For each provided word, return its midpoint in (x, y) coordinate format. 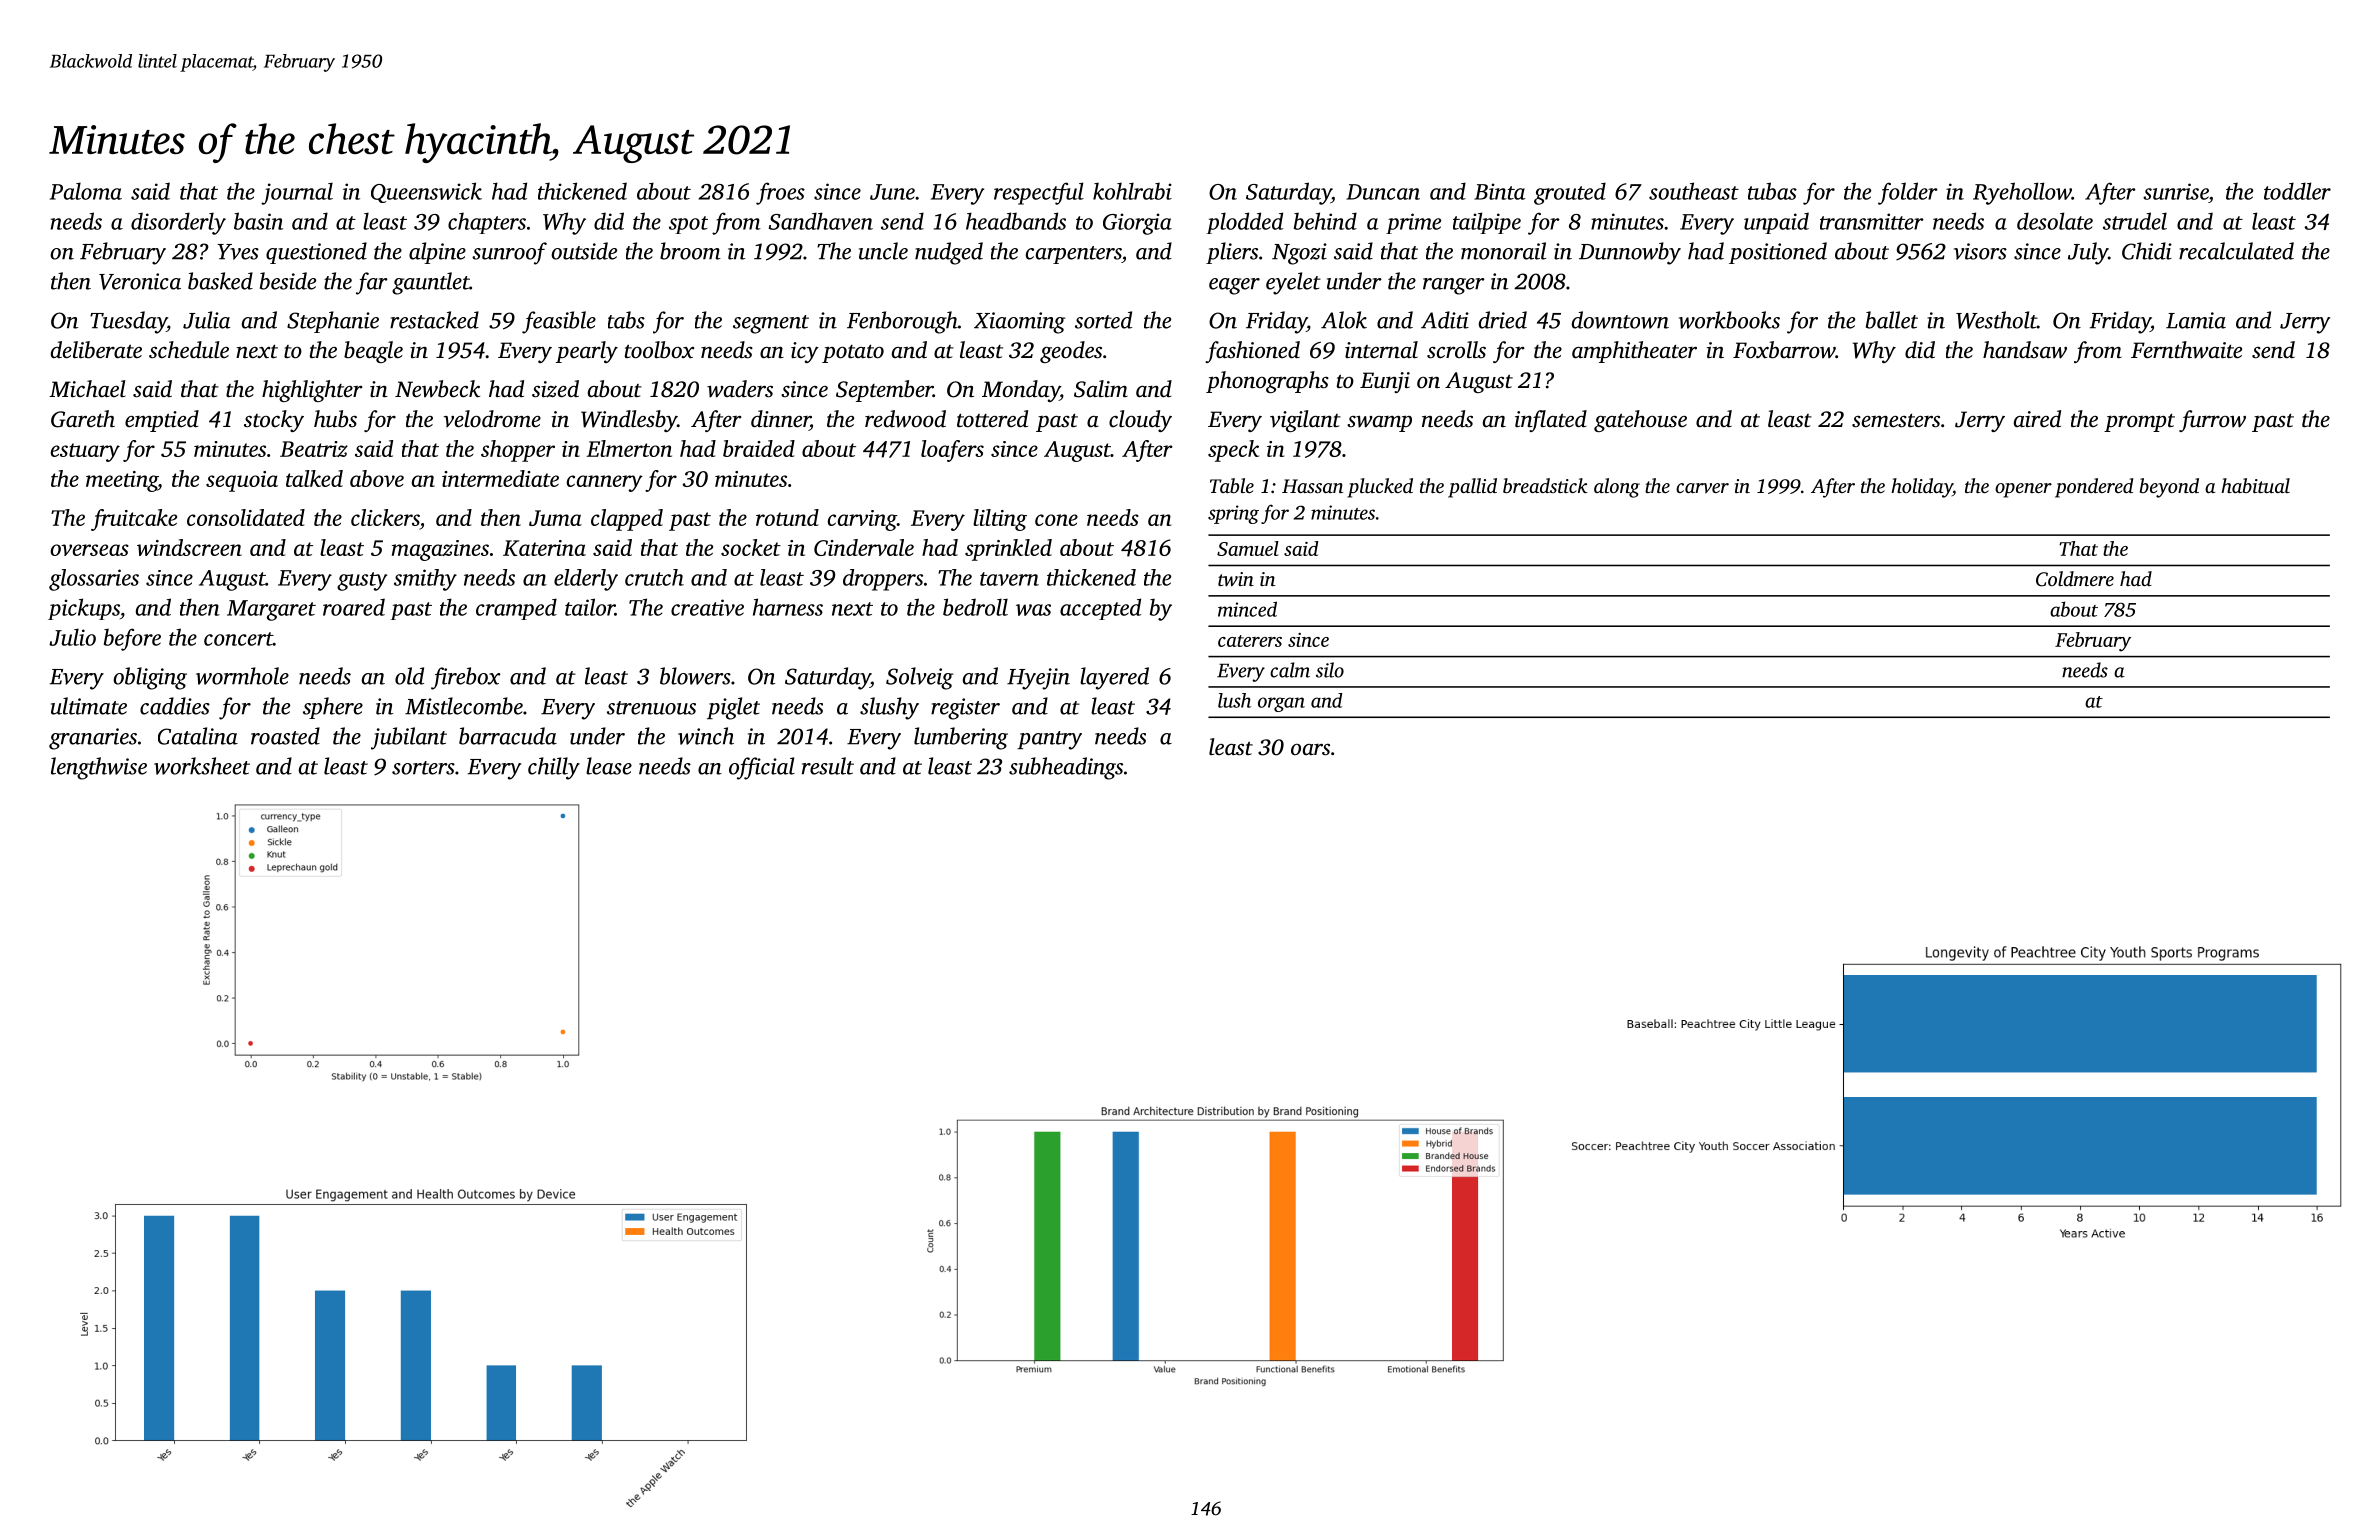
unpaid (1776, 223)
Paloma (86, 191)
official (762, 768)
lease (609, 766)
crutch (654, 577)
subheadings (1066, 768)
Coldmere (2075, 579)
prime (1413, 223)
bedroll (975, 607)
